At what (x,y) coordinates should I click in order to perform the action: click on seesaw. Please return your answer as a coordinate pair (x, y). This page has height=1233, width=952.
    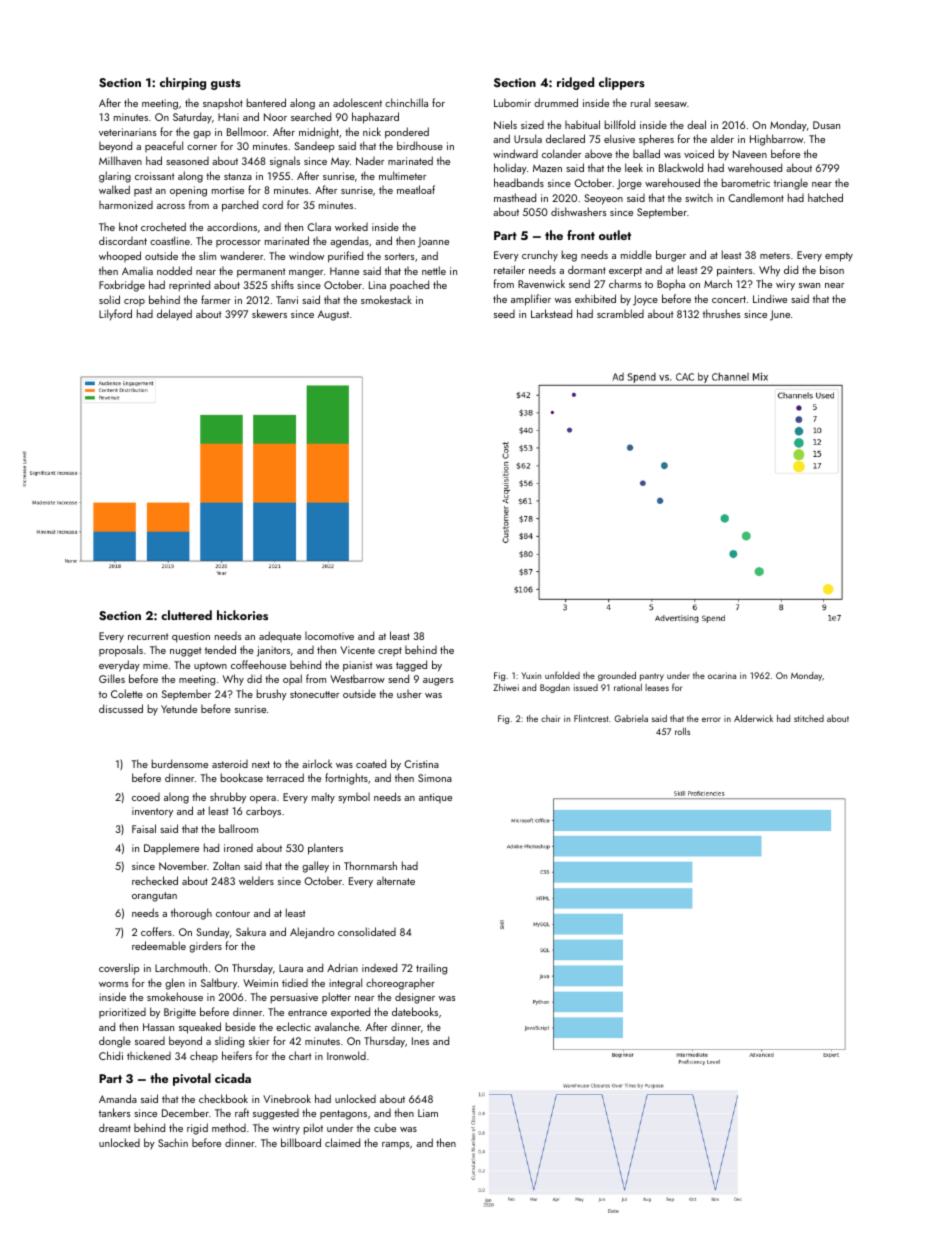
    Looking at the image, I should click on (671, 104).
